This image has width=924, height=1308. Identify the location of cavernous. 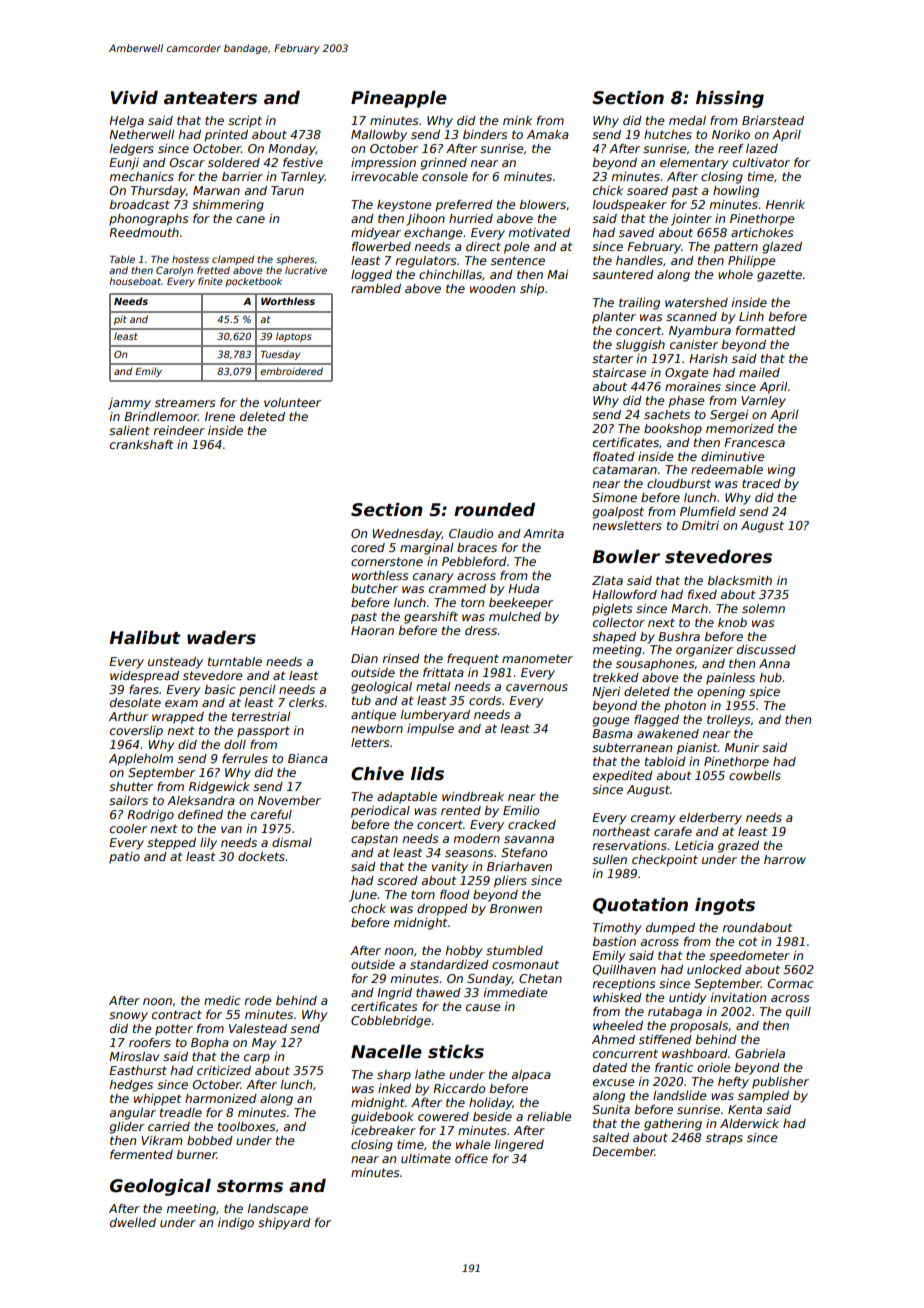
(537, 687).
